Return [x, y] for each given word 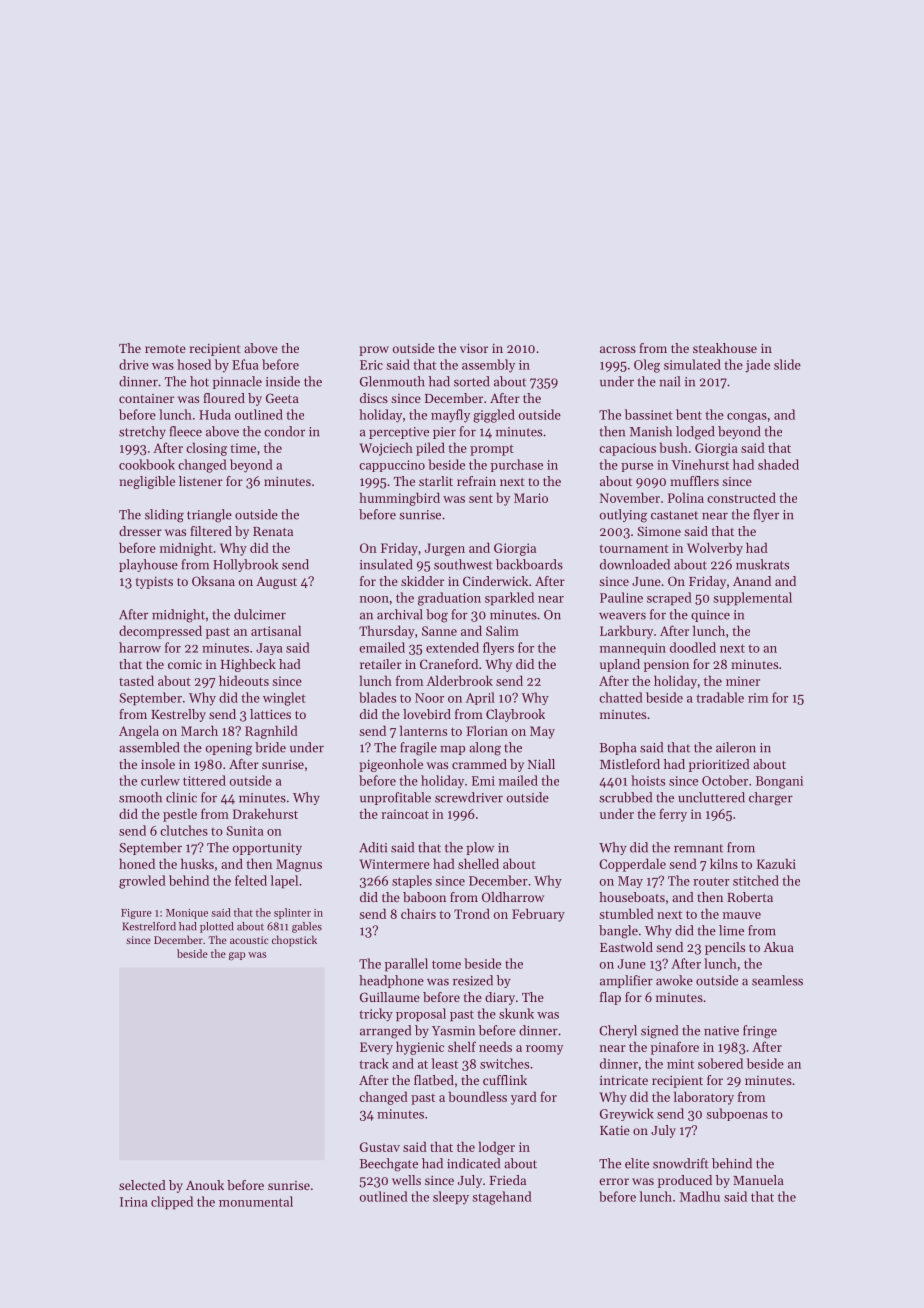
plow [480, 848]
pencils [725, 948]
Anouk [205, 1185]
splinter [292, 913]
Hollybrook [245, 565]
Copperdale [632, 865]
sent [481, 498]
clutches [184, 830]
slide [787, 364]
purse [637, 467]
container [146, 398]
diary [500, 998]
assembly [488, 366]
